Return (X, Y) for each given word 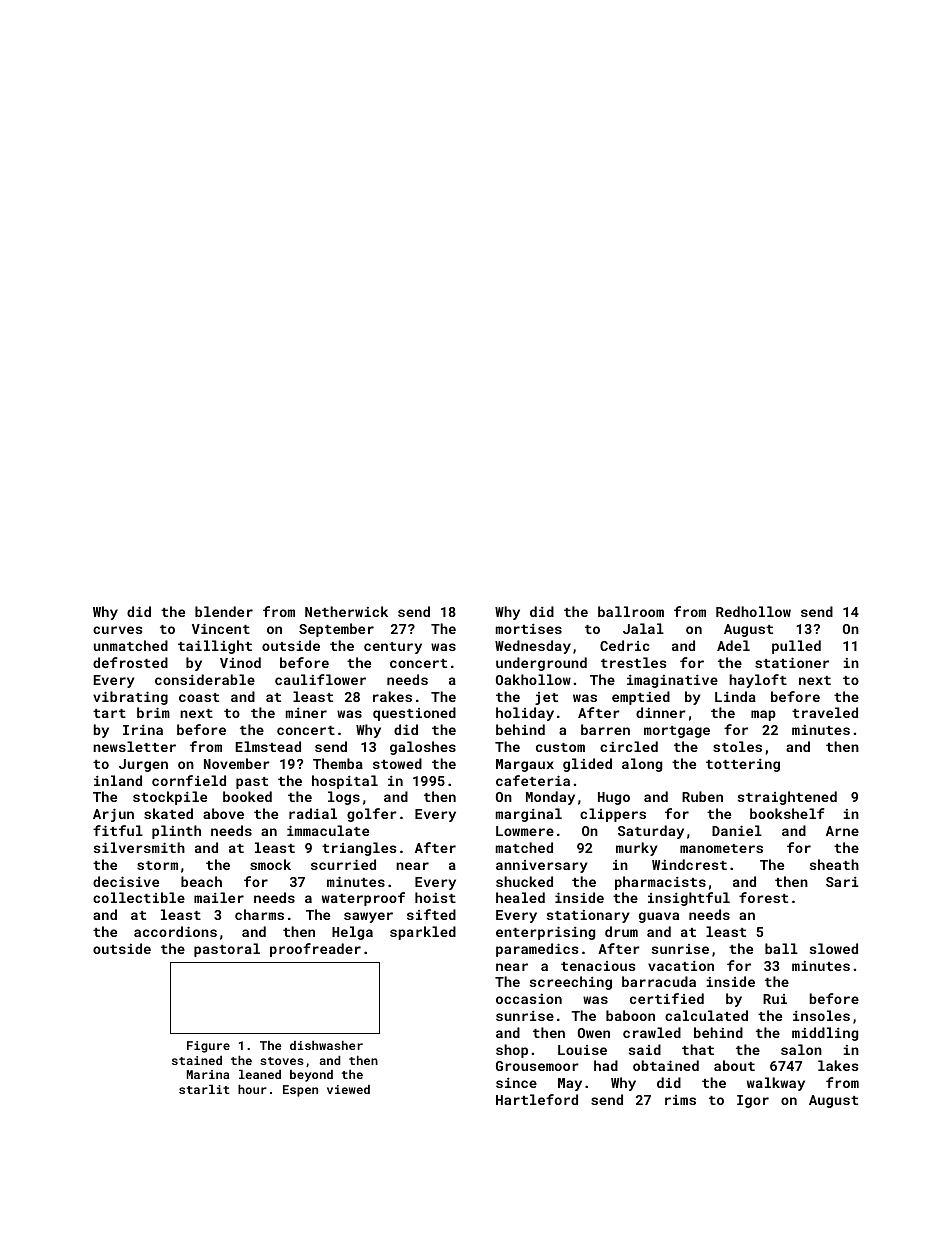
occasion (529, 999)
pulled (796, 647)
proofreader (315, 950)
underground (541, 664)
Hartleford (537, 1099)
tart (109, 713)
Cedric (624, 645)
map (763, 715)
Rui (775, 999)
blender (224, 611)
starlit (204, 1089)
